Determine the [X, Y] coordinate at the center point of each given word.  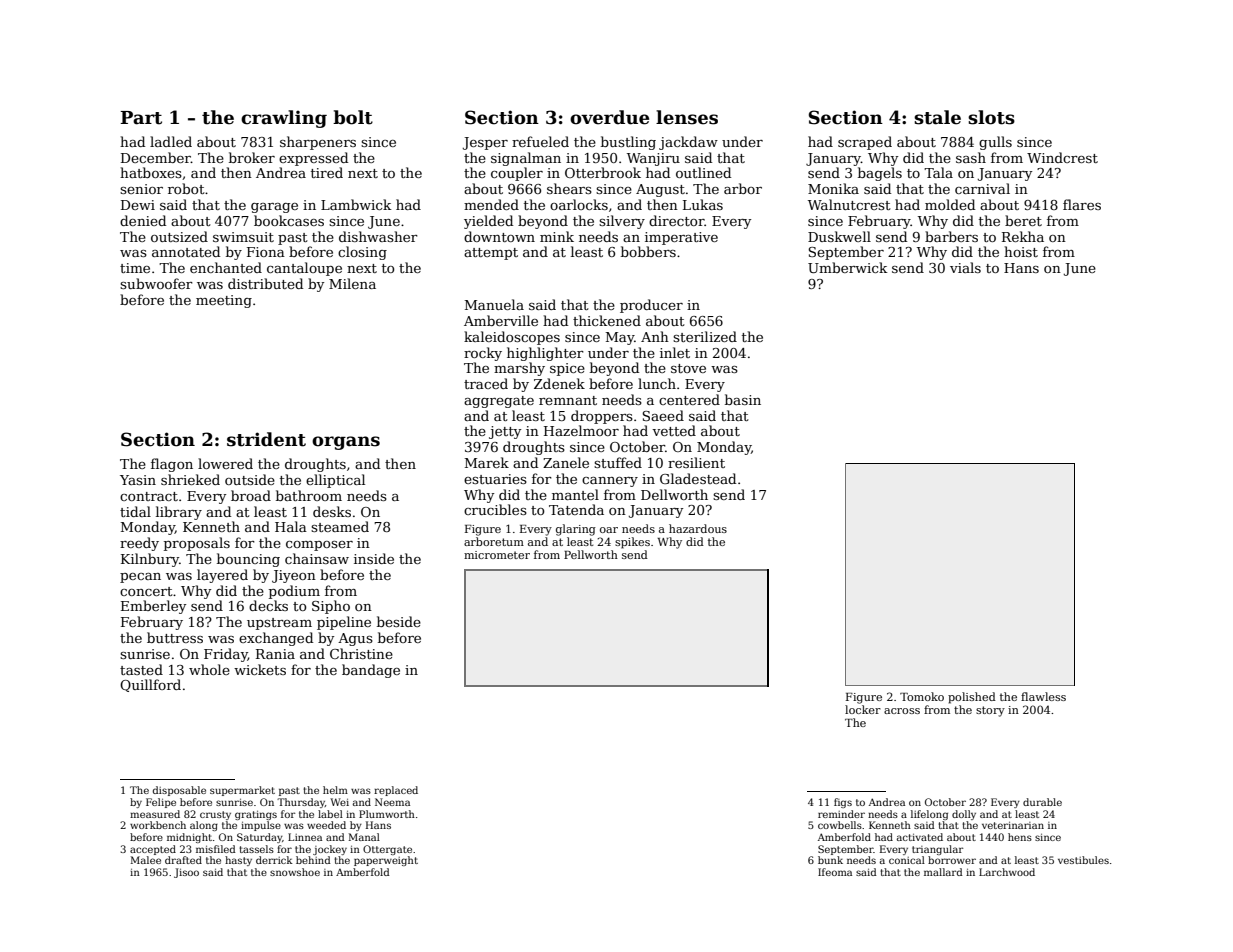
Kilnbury [150, 560]
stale [937, 117]
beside [399, 621]
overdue [609, 117]
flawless [1043, 696]
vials [965, 267]
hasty [238, 861]
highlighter [545, 354]
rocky [483, 354]
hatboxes [151, 172]
